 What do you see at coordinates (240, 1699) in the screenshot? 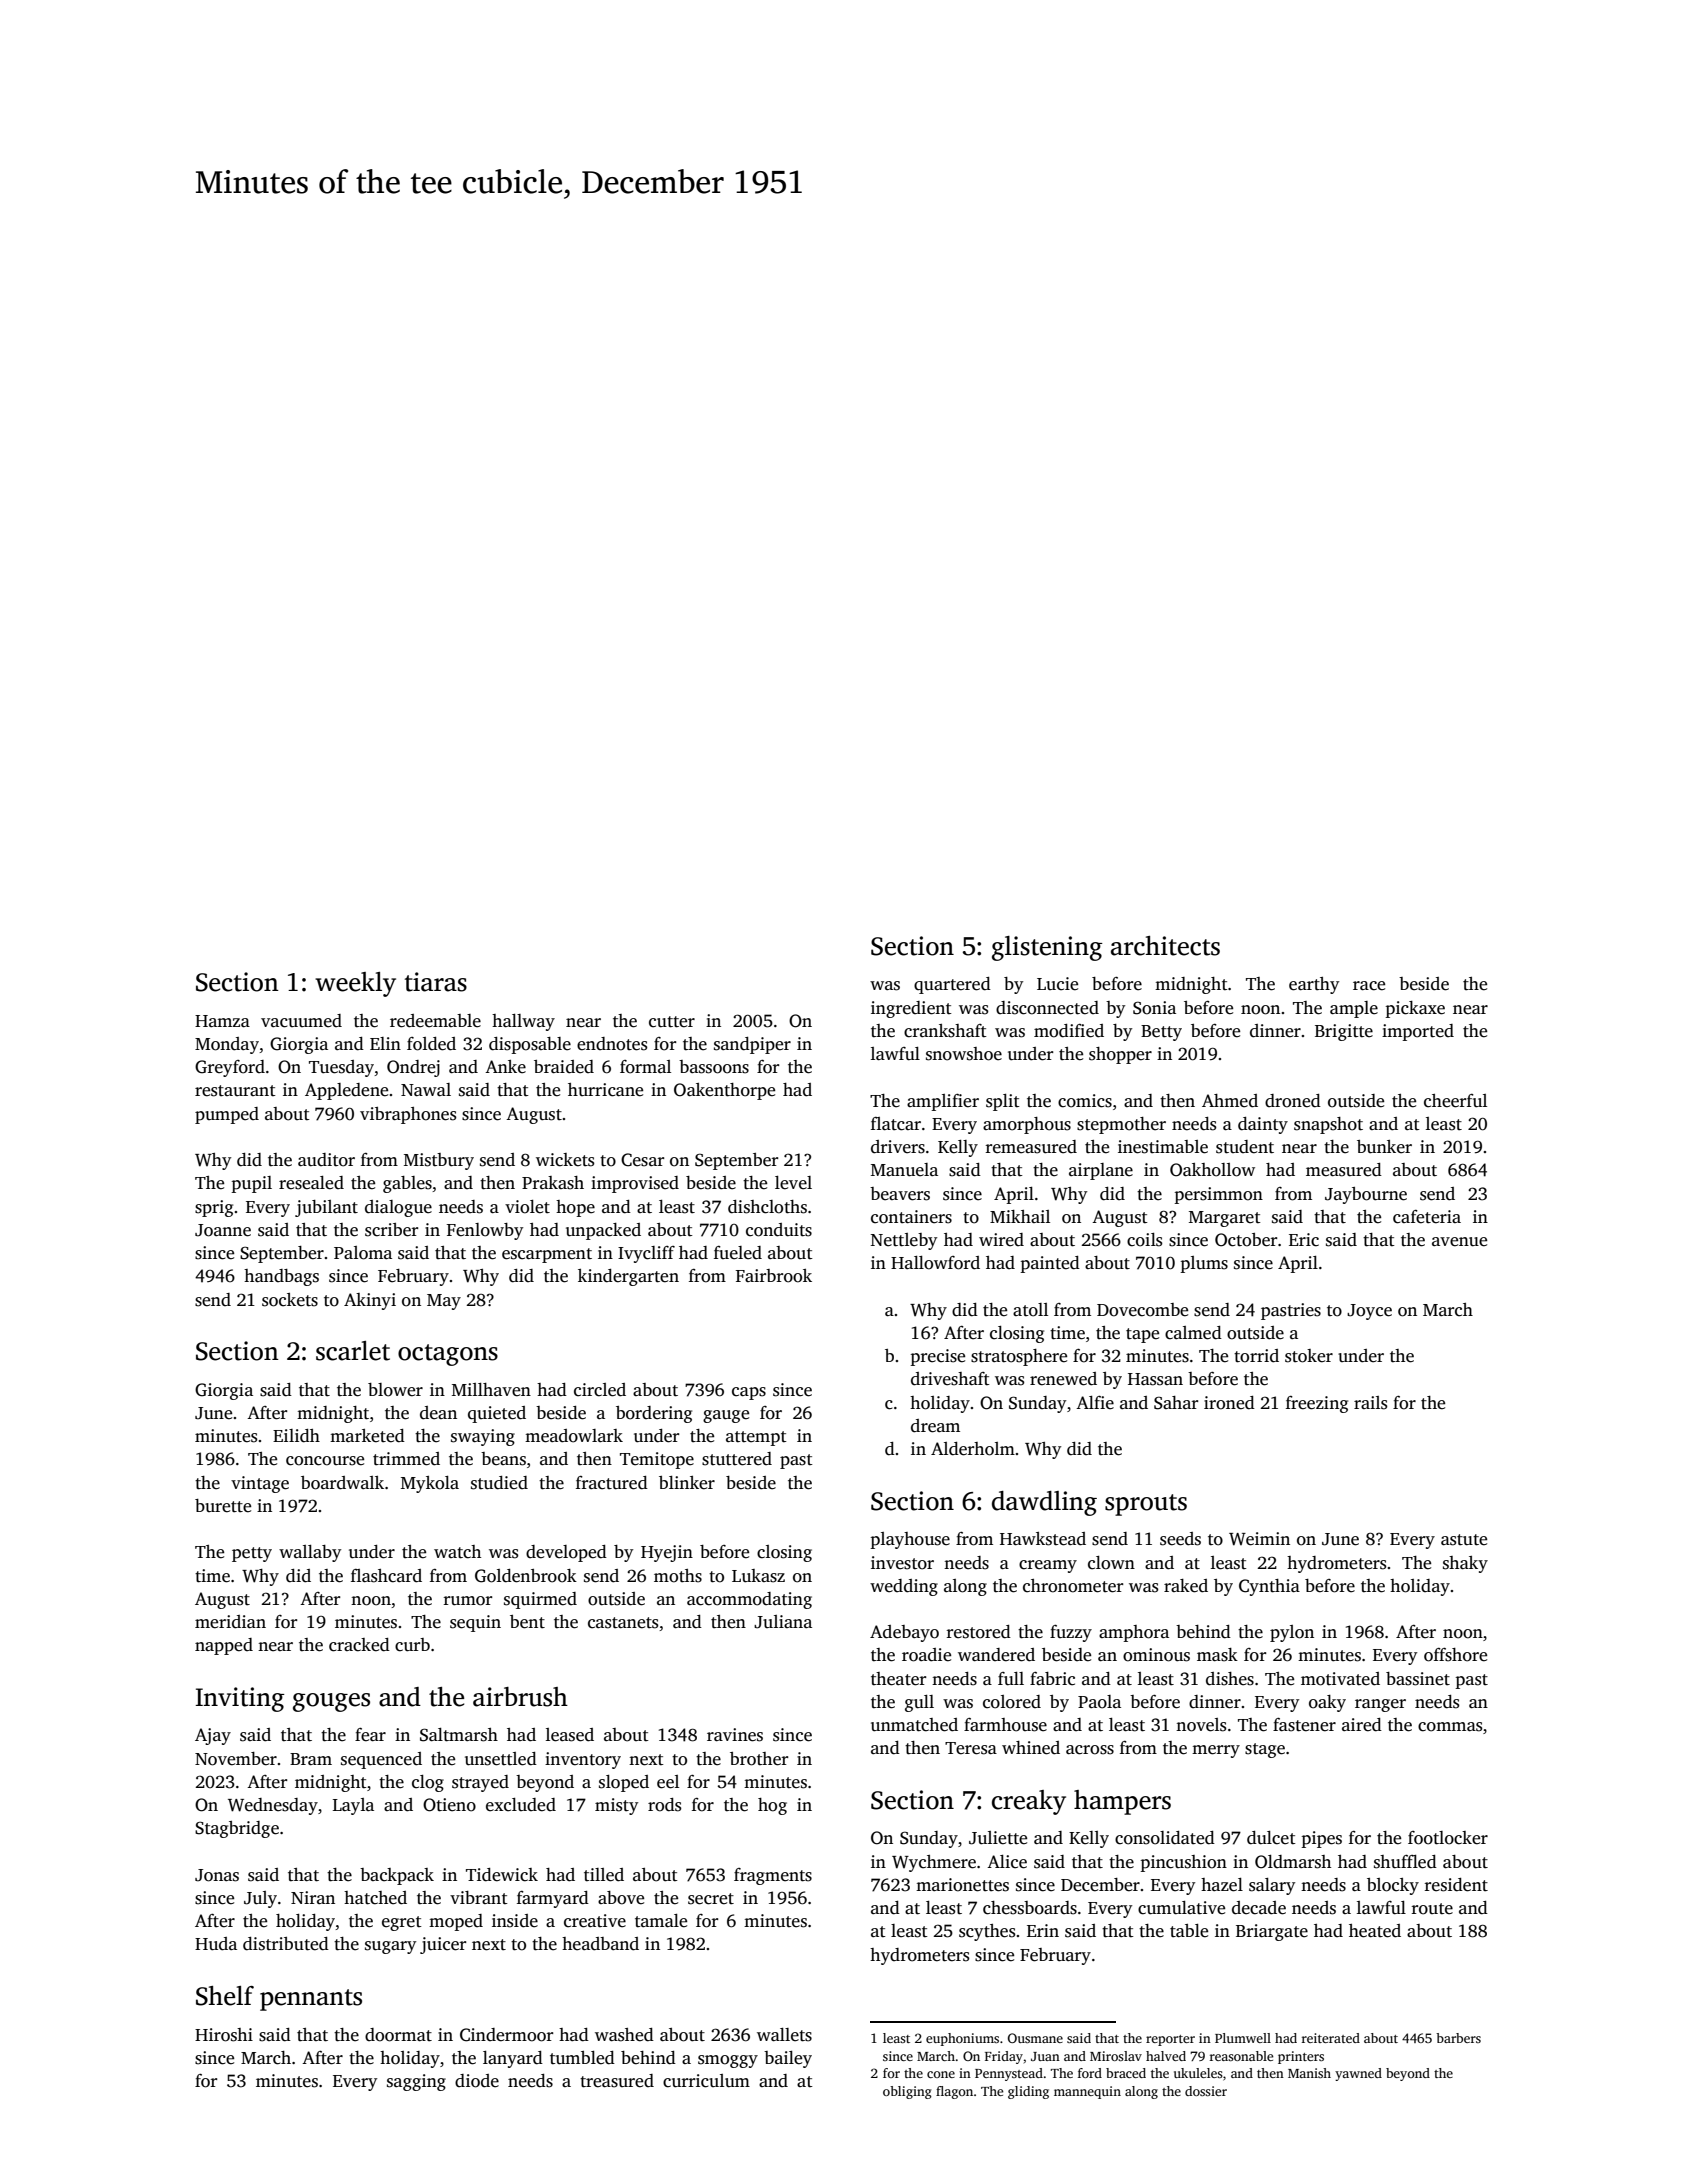
I see `Inviting` at bounding box center [240, 1699].
